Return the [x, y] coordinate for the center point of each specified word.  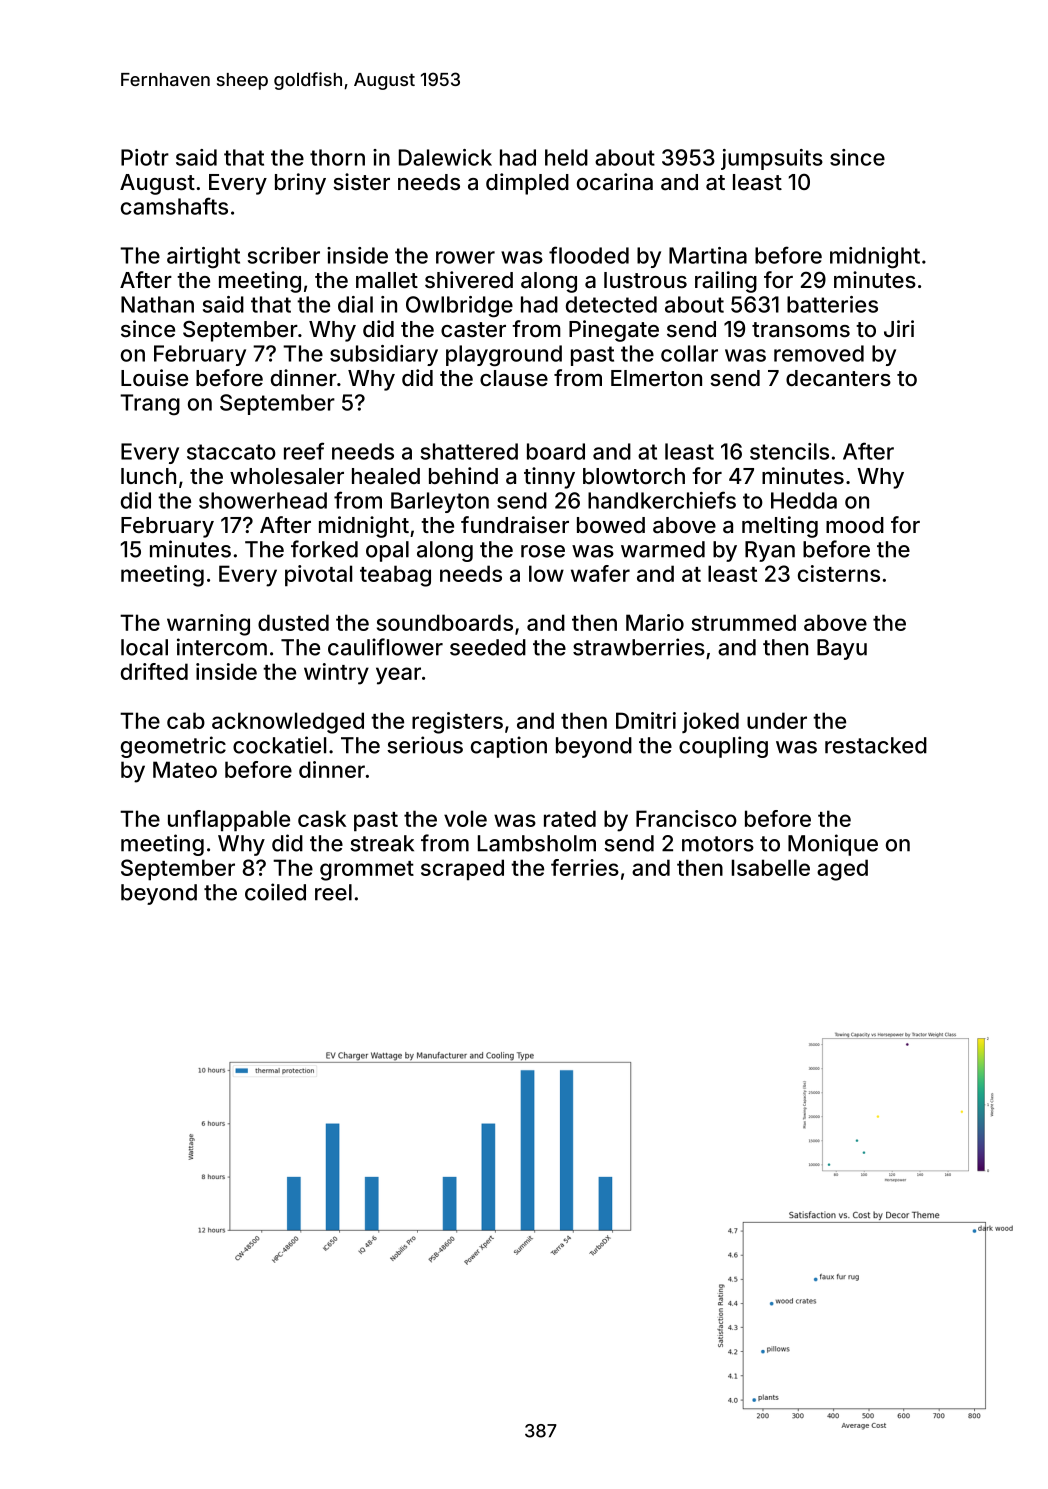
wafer [600, 573]
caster [473, 330]
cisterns [839, 573]
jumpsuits [772, 159]
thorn [337, 157]
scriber [284, 255]
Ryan [770, 551]
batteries [832, 304]
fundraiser [515, 524]
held [566, 157]
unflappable [229, 821]
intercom [222, 647]
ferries [585, 867]
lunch [148, 476]
